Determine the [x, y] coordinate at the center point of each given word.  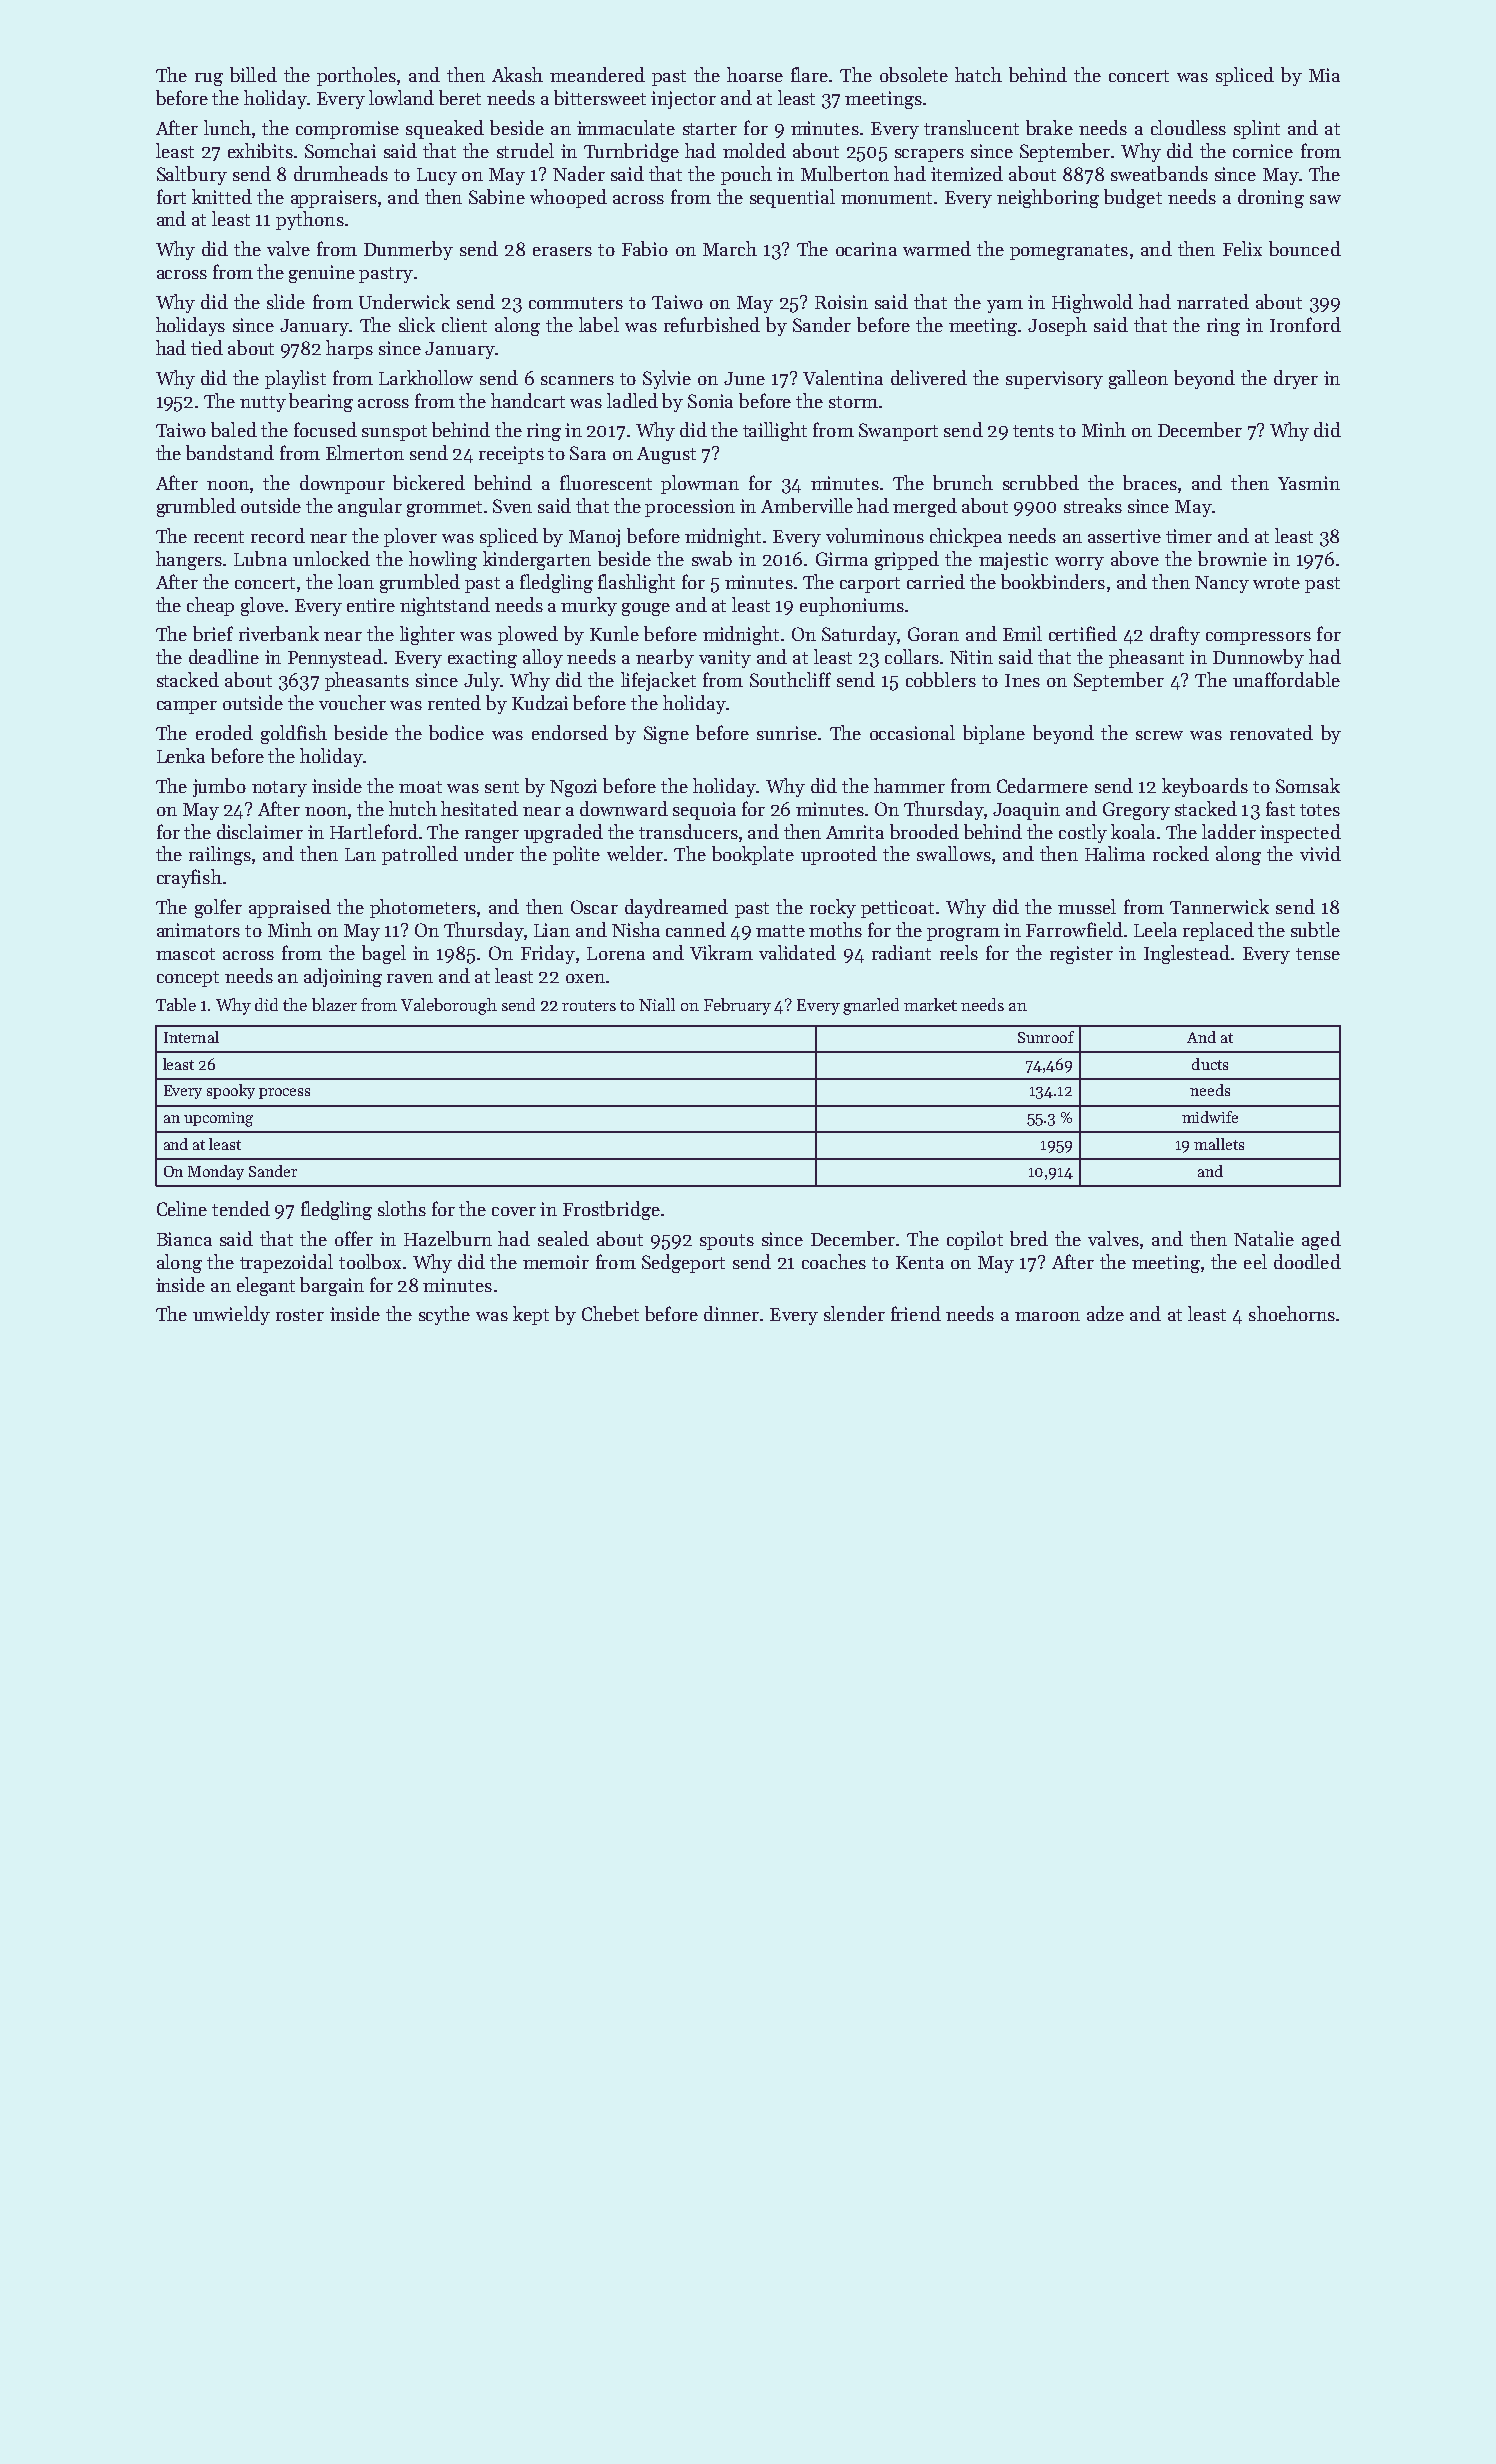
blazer [334, 1004]
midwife [1210, 1117]
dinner [731, 1313]
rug [209, 79]
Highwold [1092, 303]
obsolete [914, 74]
